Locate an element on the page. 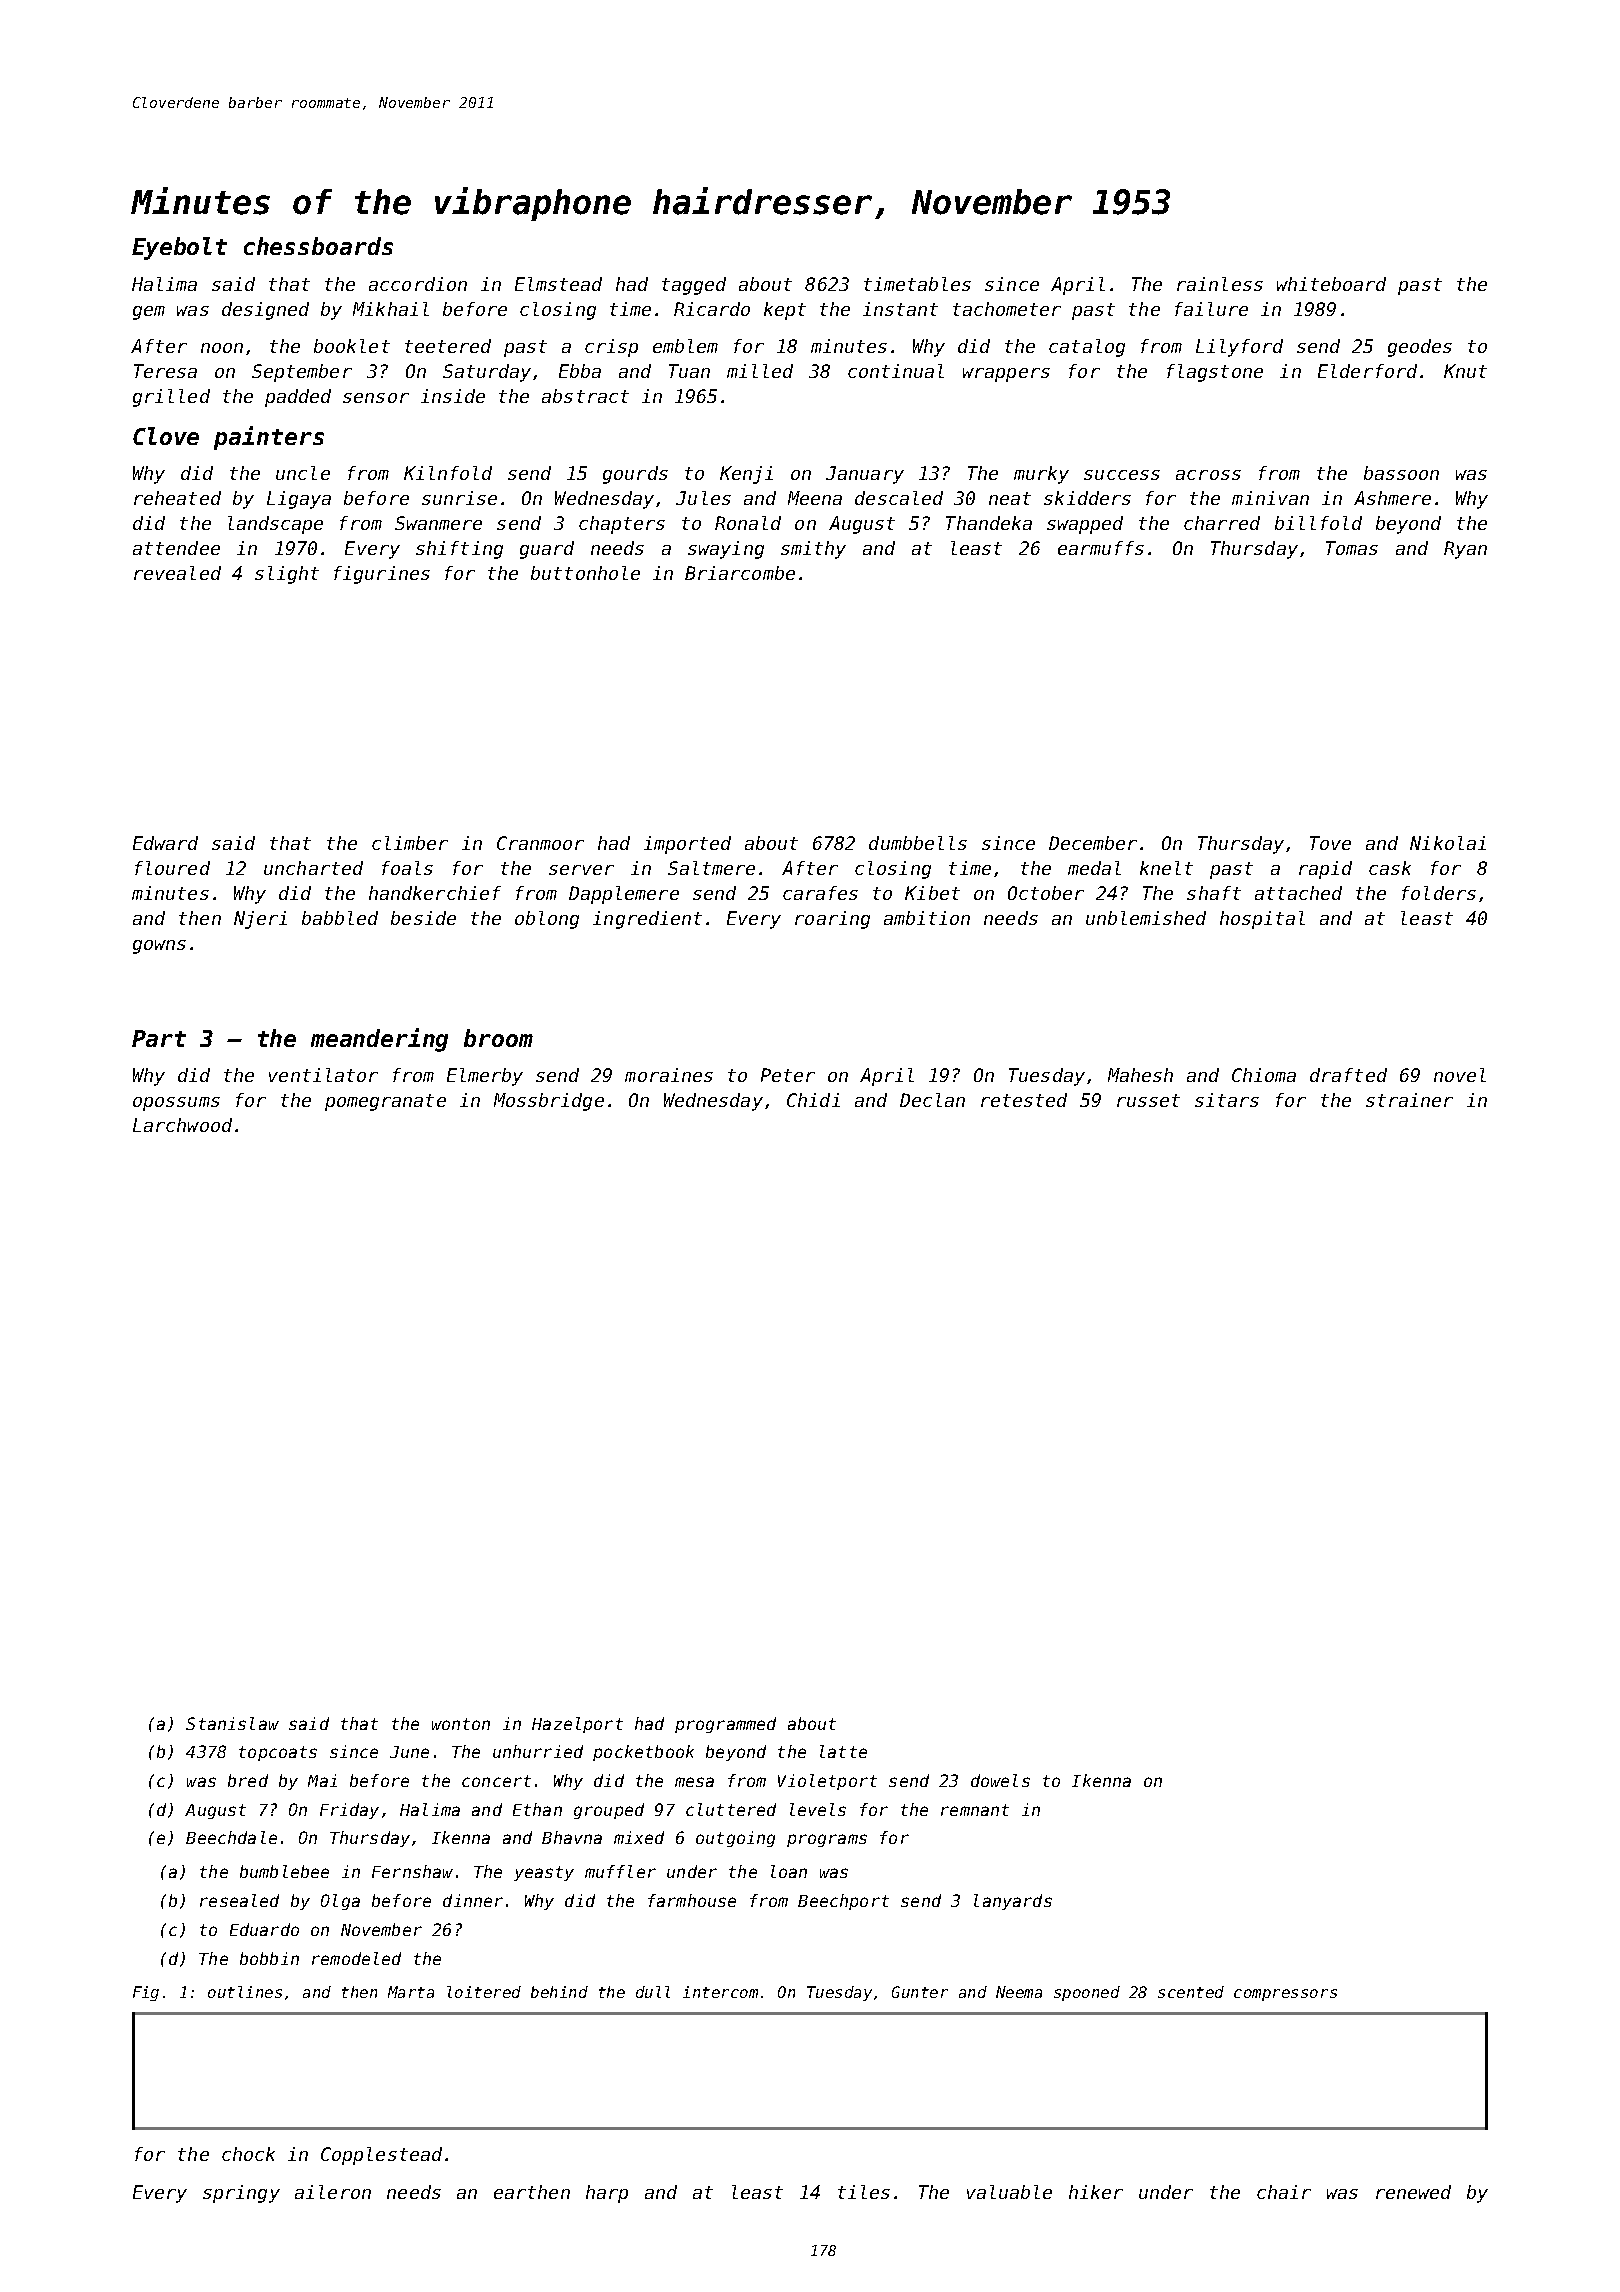  chessboards is located at coordinates (318, 246).
